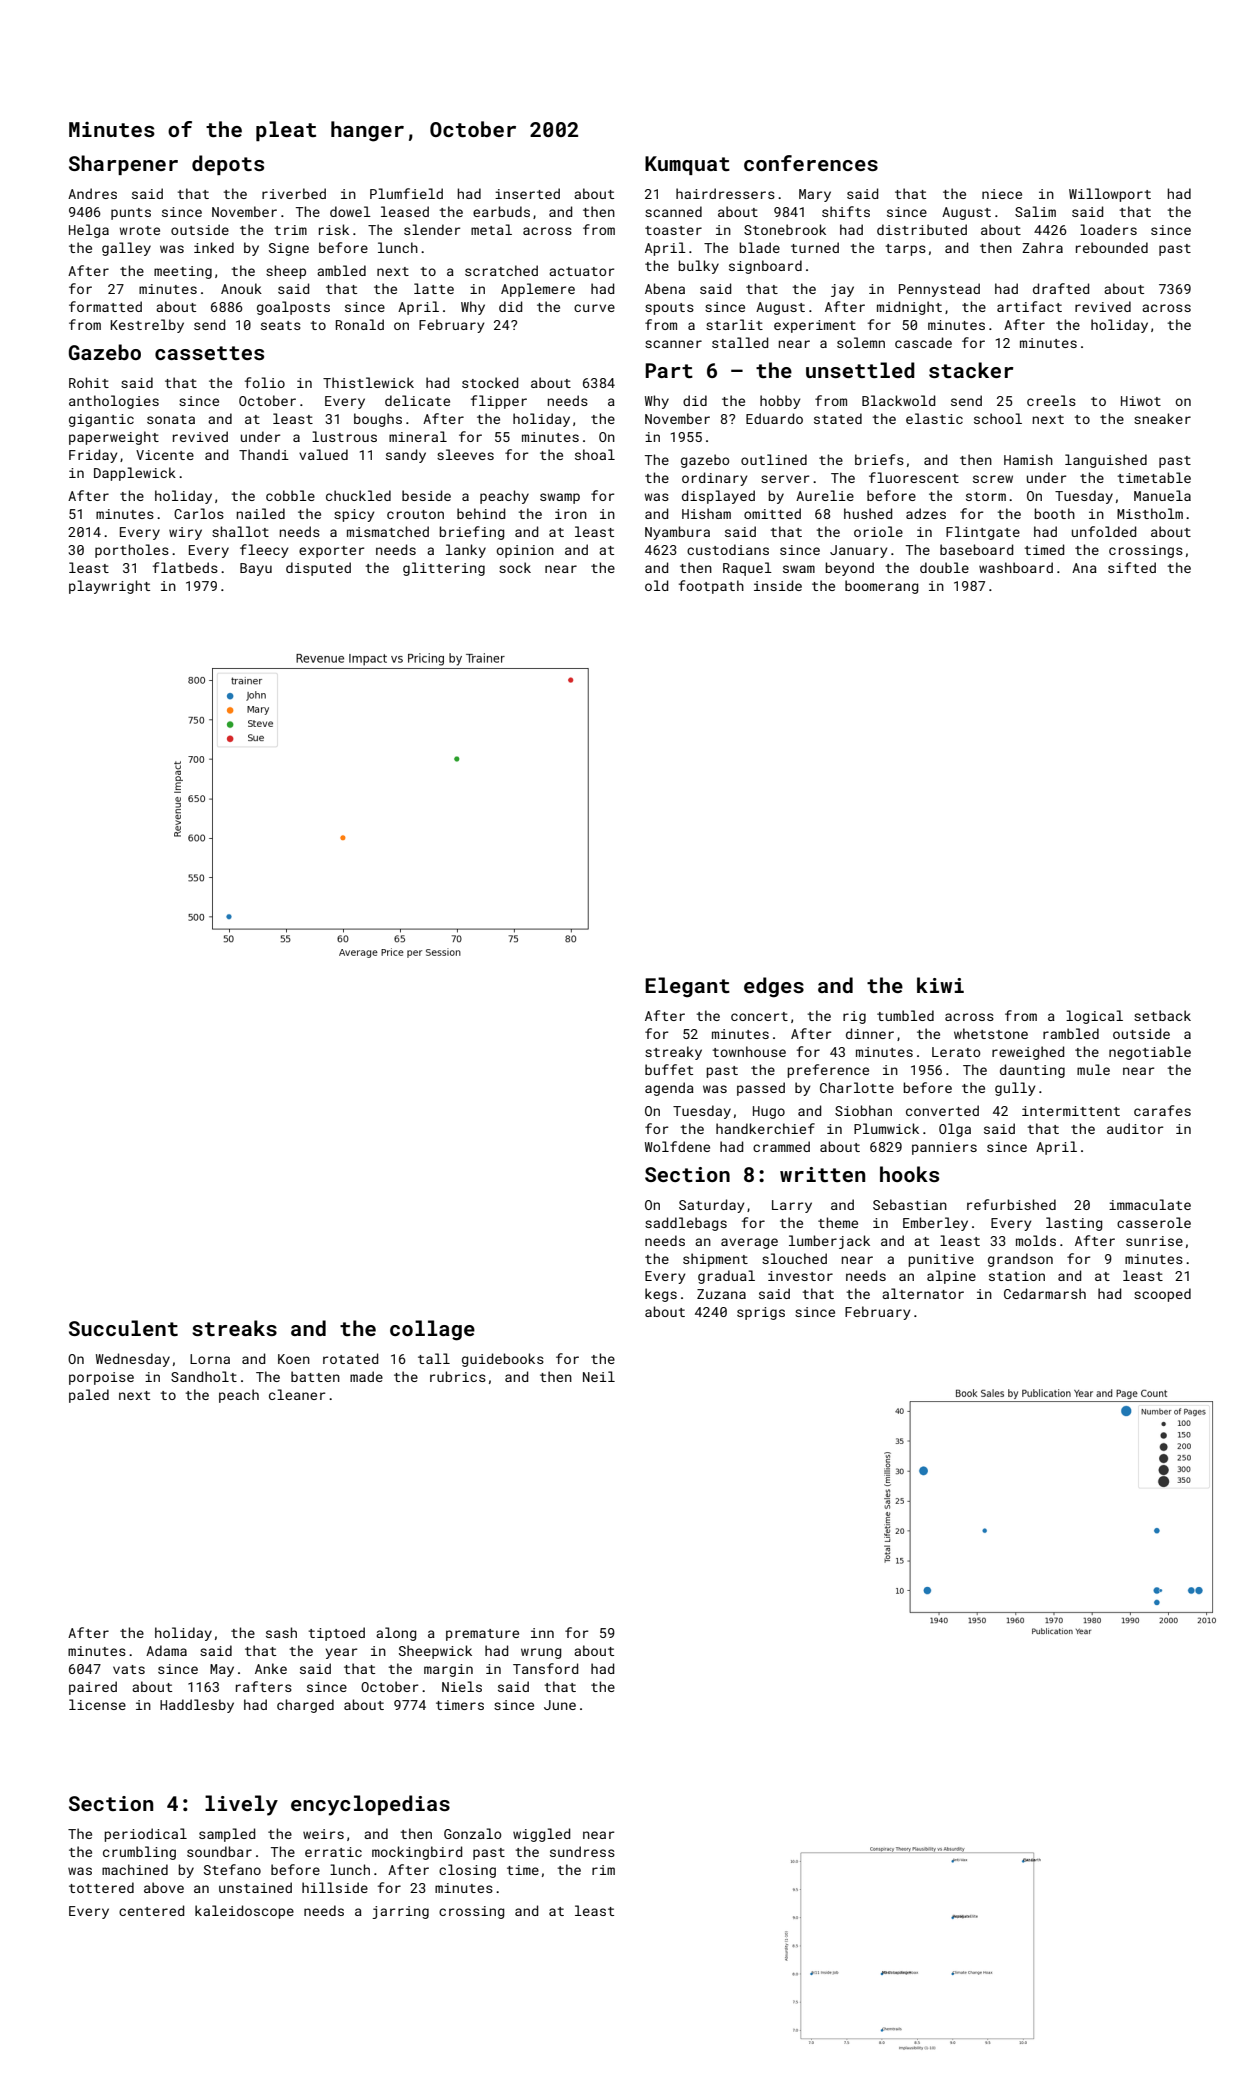 This screenshot has width=1260, height=2076. Describe the element at coordinates (400, 1912) in the screenshot. I see `jarring` at that location.
